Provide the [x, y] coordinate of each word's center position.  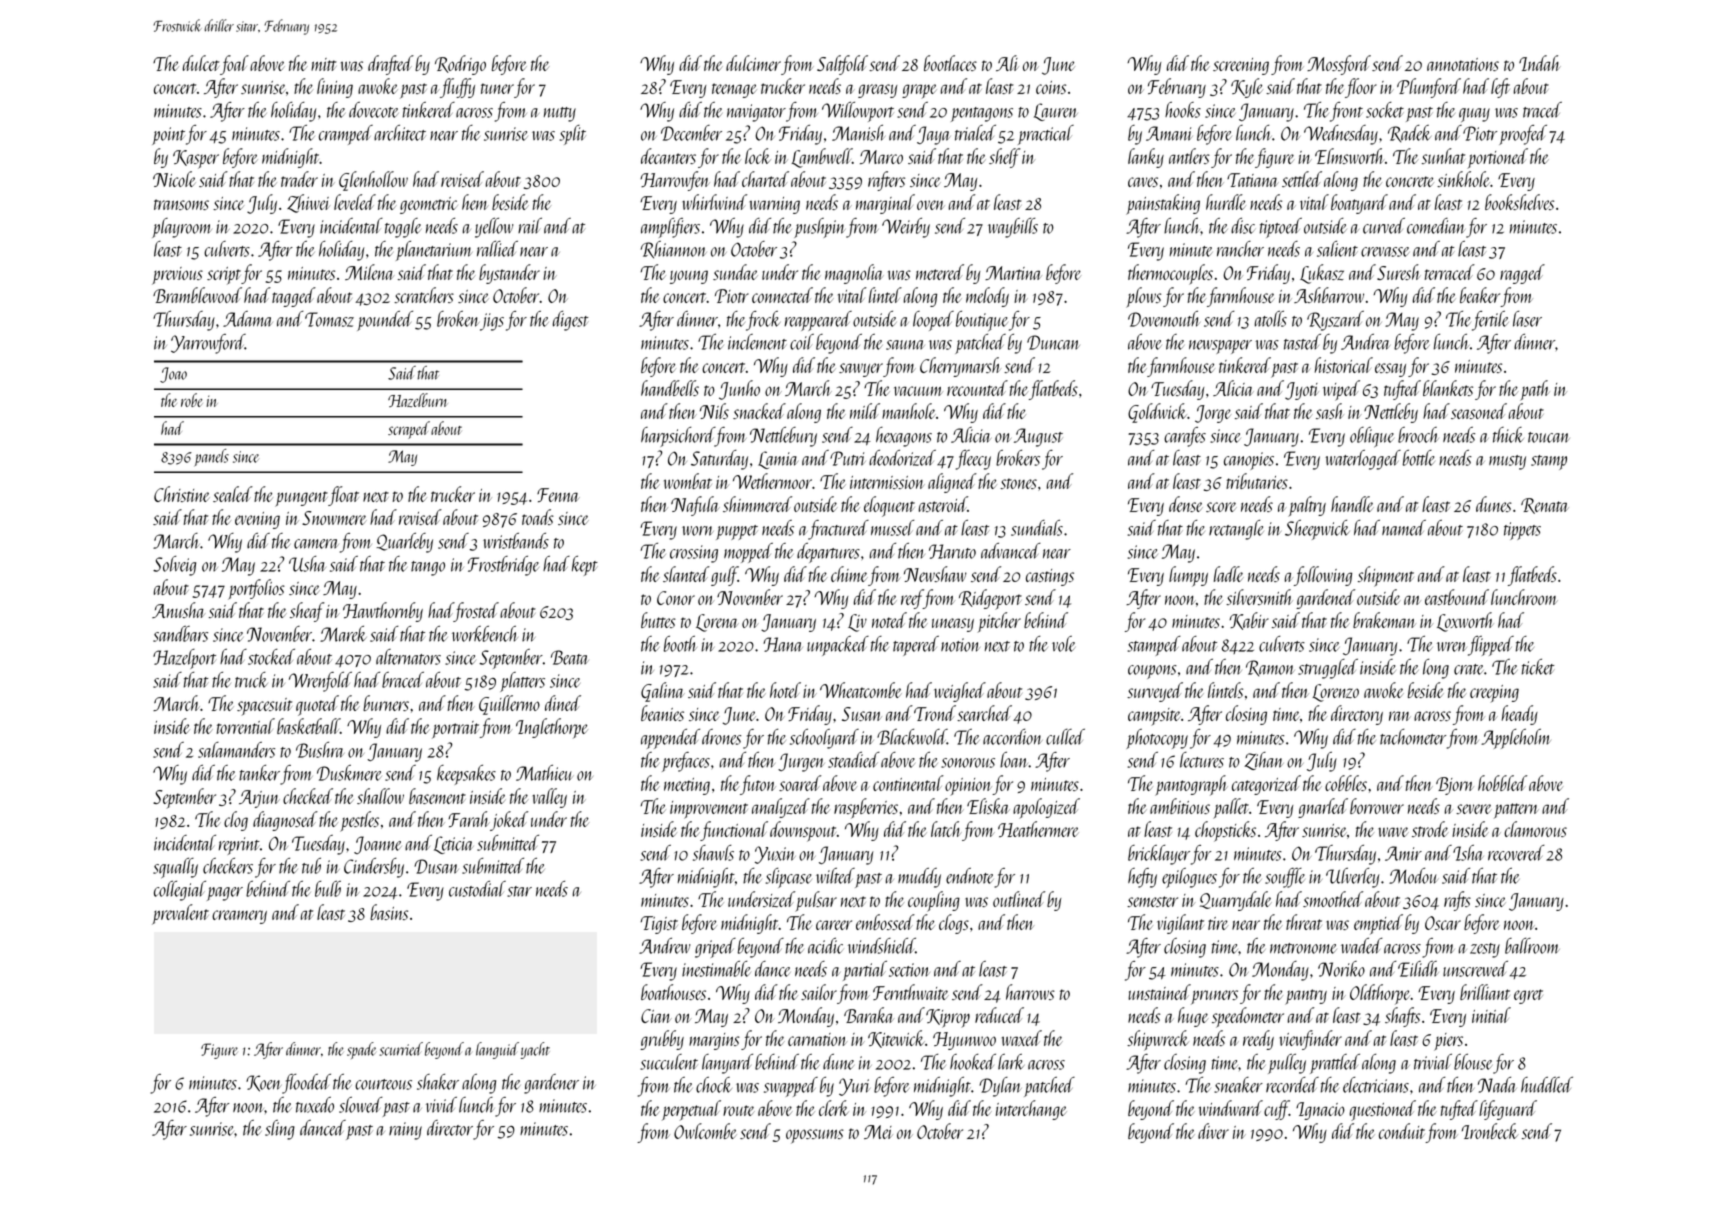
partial [865, 971]
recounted [977, 388]
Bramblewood [197, 295]
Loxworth [1465, 622]
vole [1063, 644]
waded [1362, 946]
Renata [1544, 506]
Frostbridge [503, 566]
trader [299, 179]
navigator [756, 113]
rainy [405, 1131]
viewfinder [1311, 1040]
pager [225, 894]
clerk [833, 1108]
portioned [1497, 158]
